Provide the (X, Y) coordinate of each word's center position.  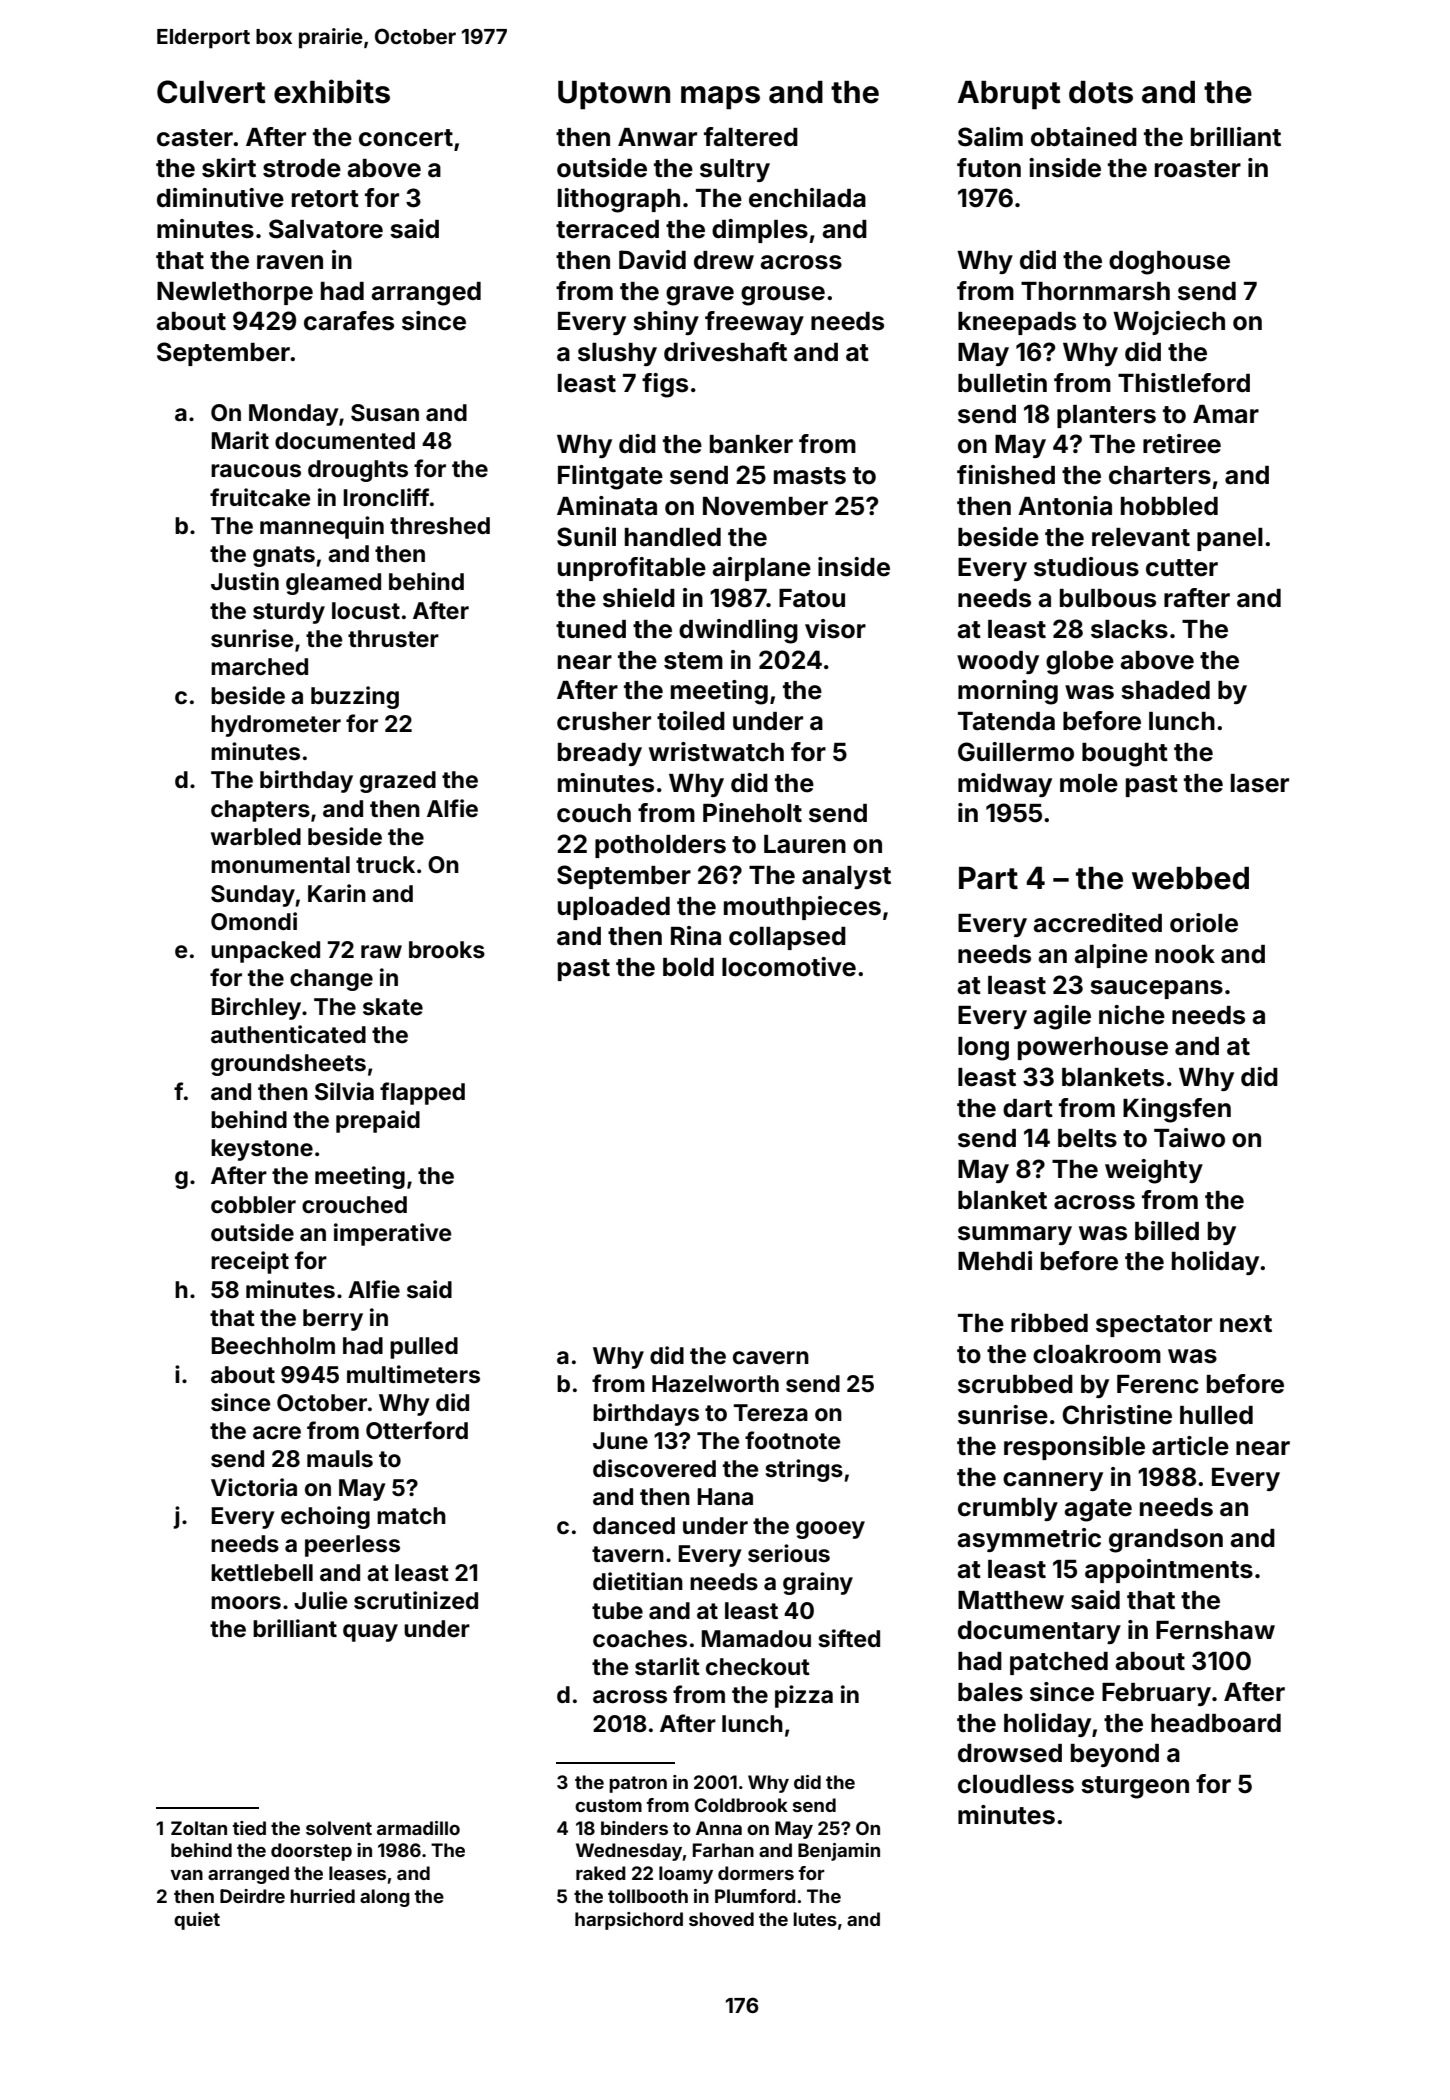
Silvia (344, 1091)
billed (1167, 1231)
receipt (250, 1262)
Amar (1226, 414)
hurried (322, 1896)
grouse (783, 296)
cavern (771, 1358)
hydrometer (276, 726)
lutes (815, 1919)
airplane (761, 569)
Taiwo (1189, 1138)
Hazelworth (715, 1384)
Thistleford (1184, 383)
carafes (349, 321)
